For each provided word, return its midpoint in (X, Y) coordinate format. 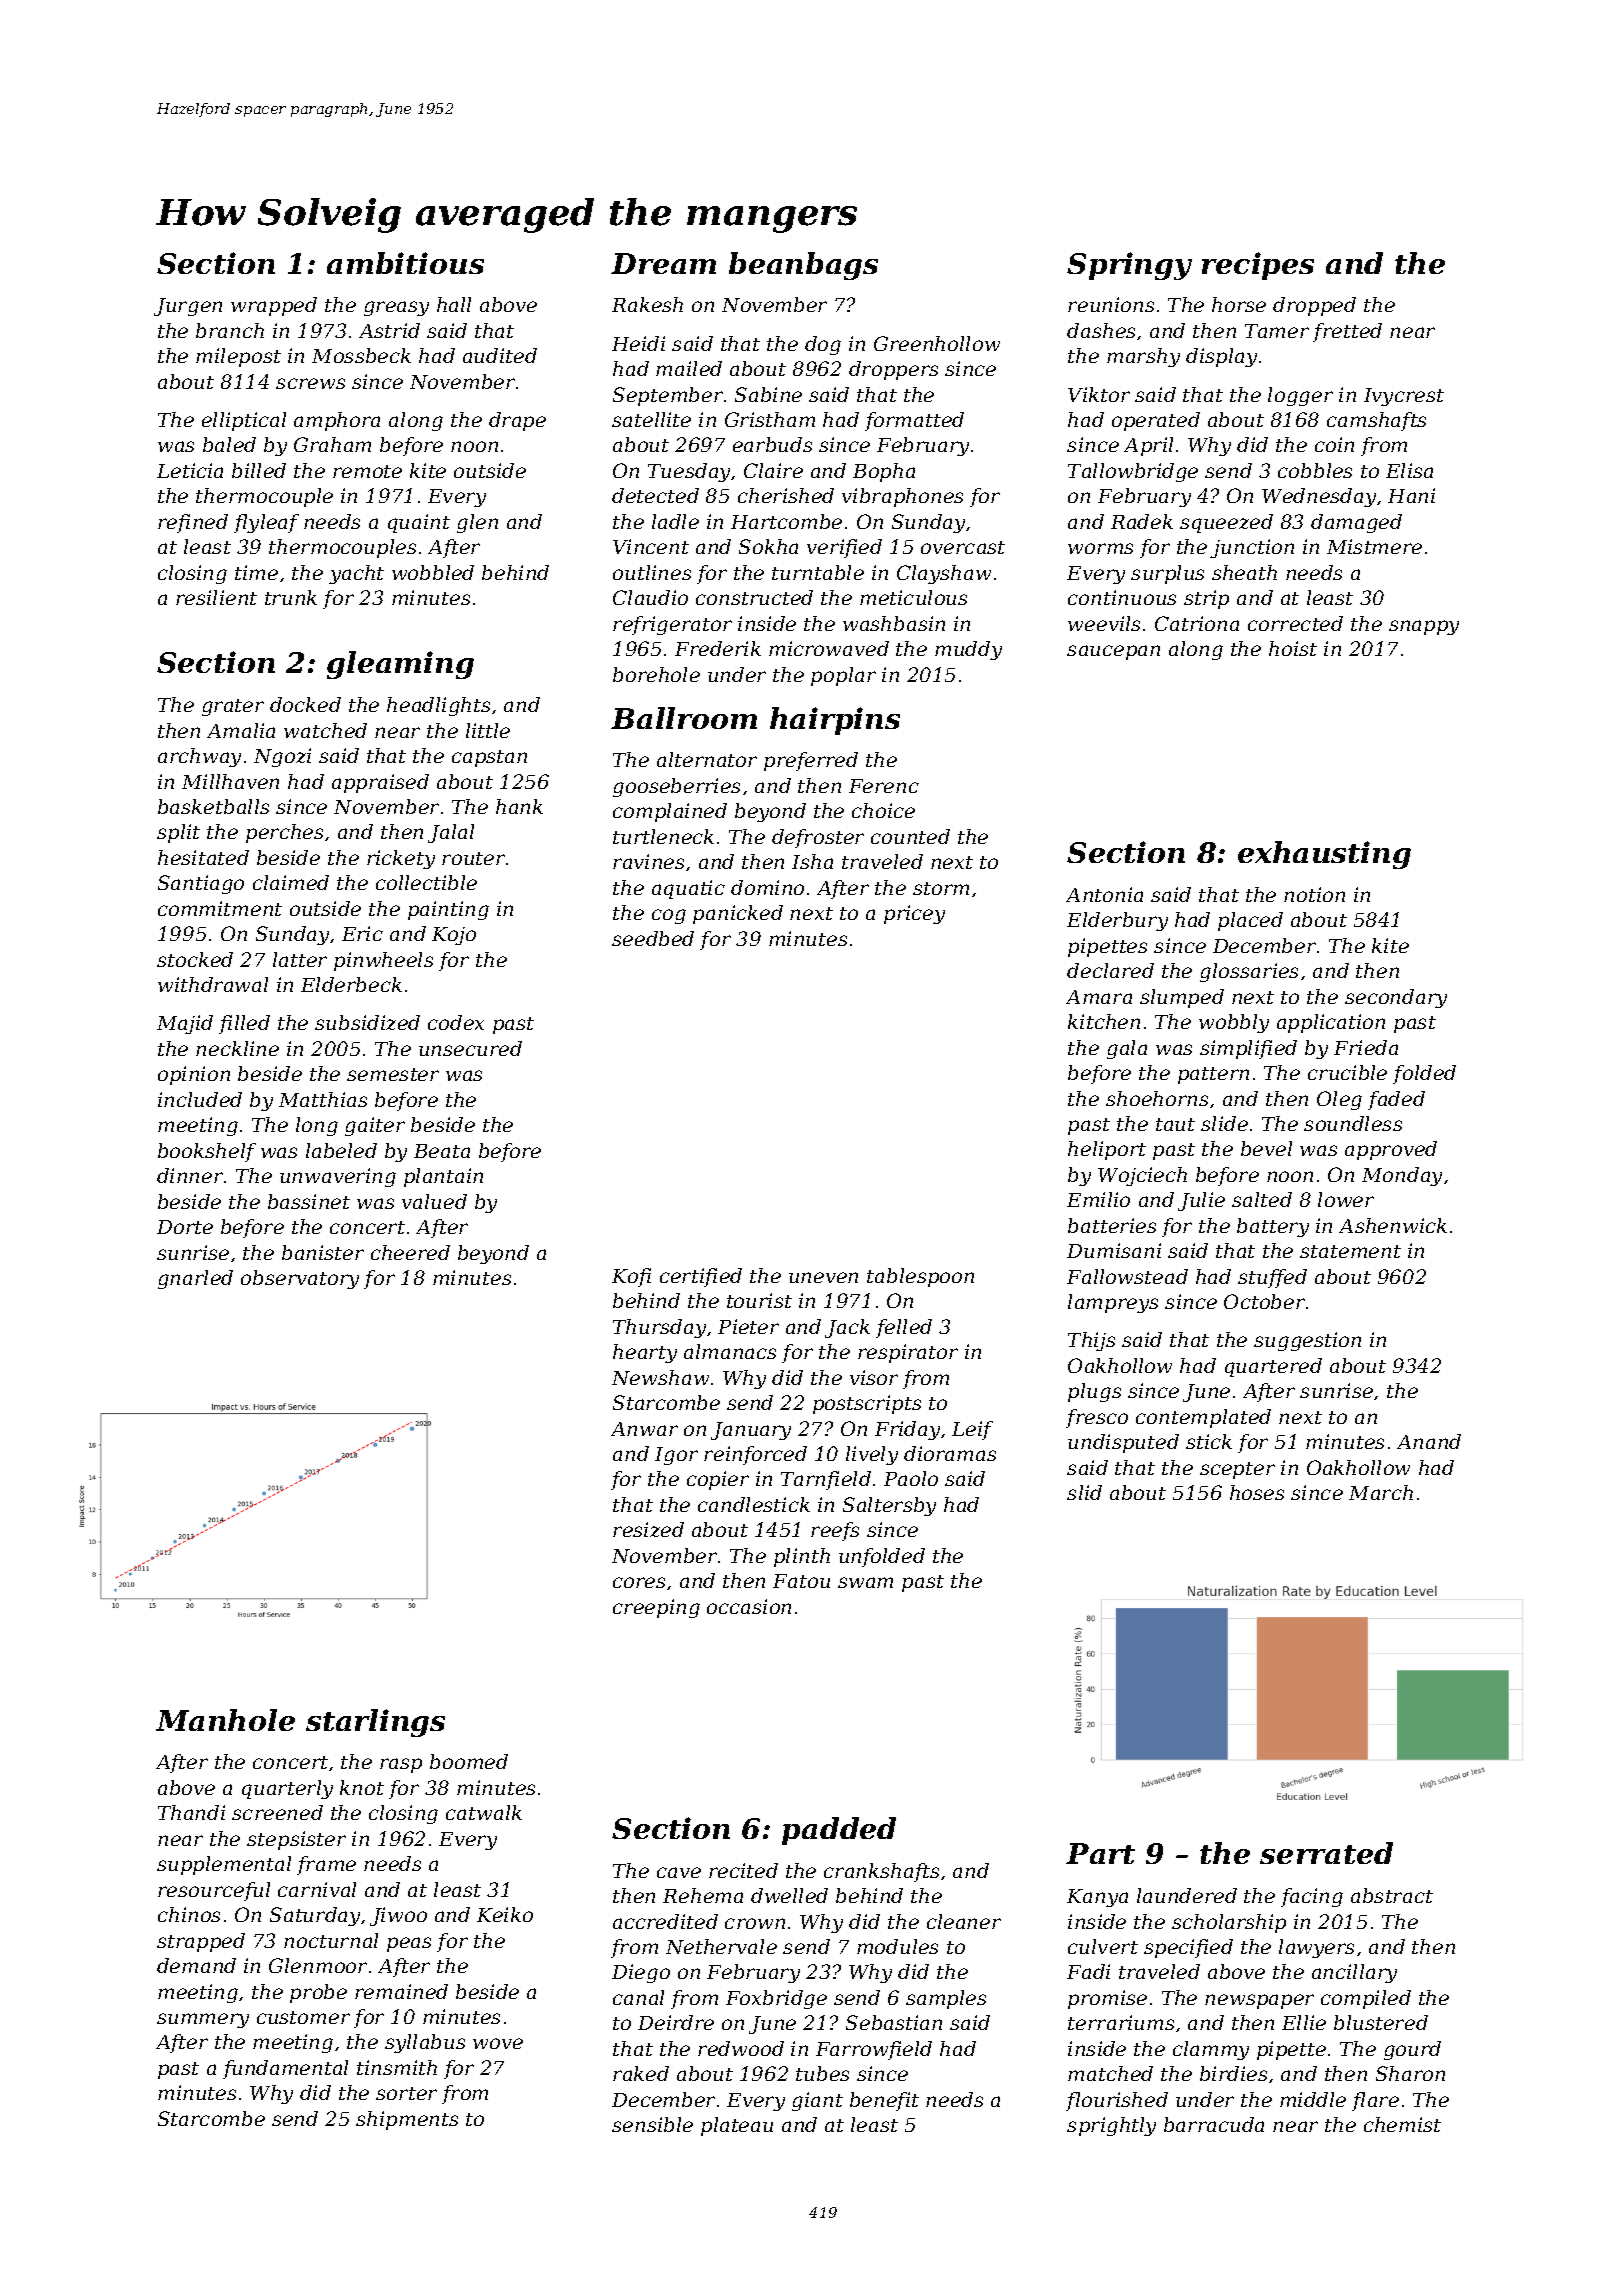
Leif (972, 1430)
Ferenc (884, 786)
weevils (1104, 623)
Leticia (190, 470)
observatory (300, 1279)
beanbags (803, 266)
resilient (216, 597)
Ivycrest (1404, 397)
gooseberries (676, 787)
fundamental (285, 2069)
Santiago (201, 884)
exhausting (1324, 855)
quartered (1273, 1367)
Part (1100, 1853)
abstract (1392, 1895)
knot (362, 1787)
